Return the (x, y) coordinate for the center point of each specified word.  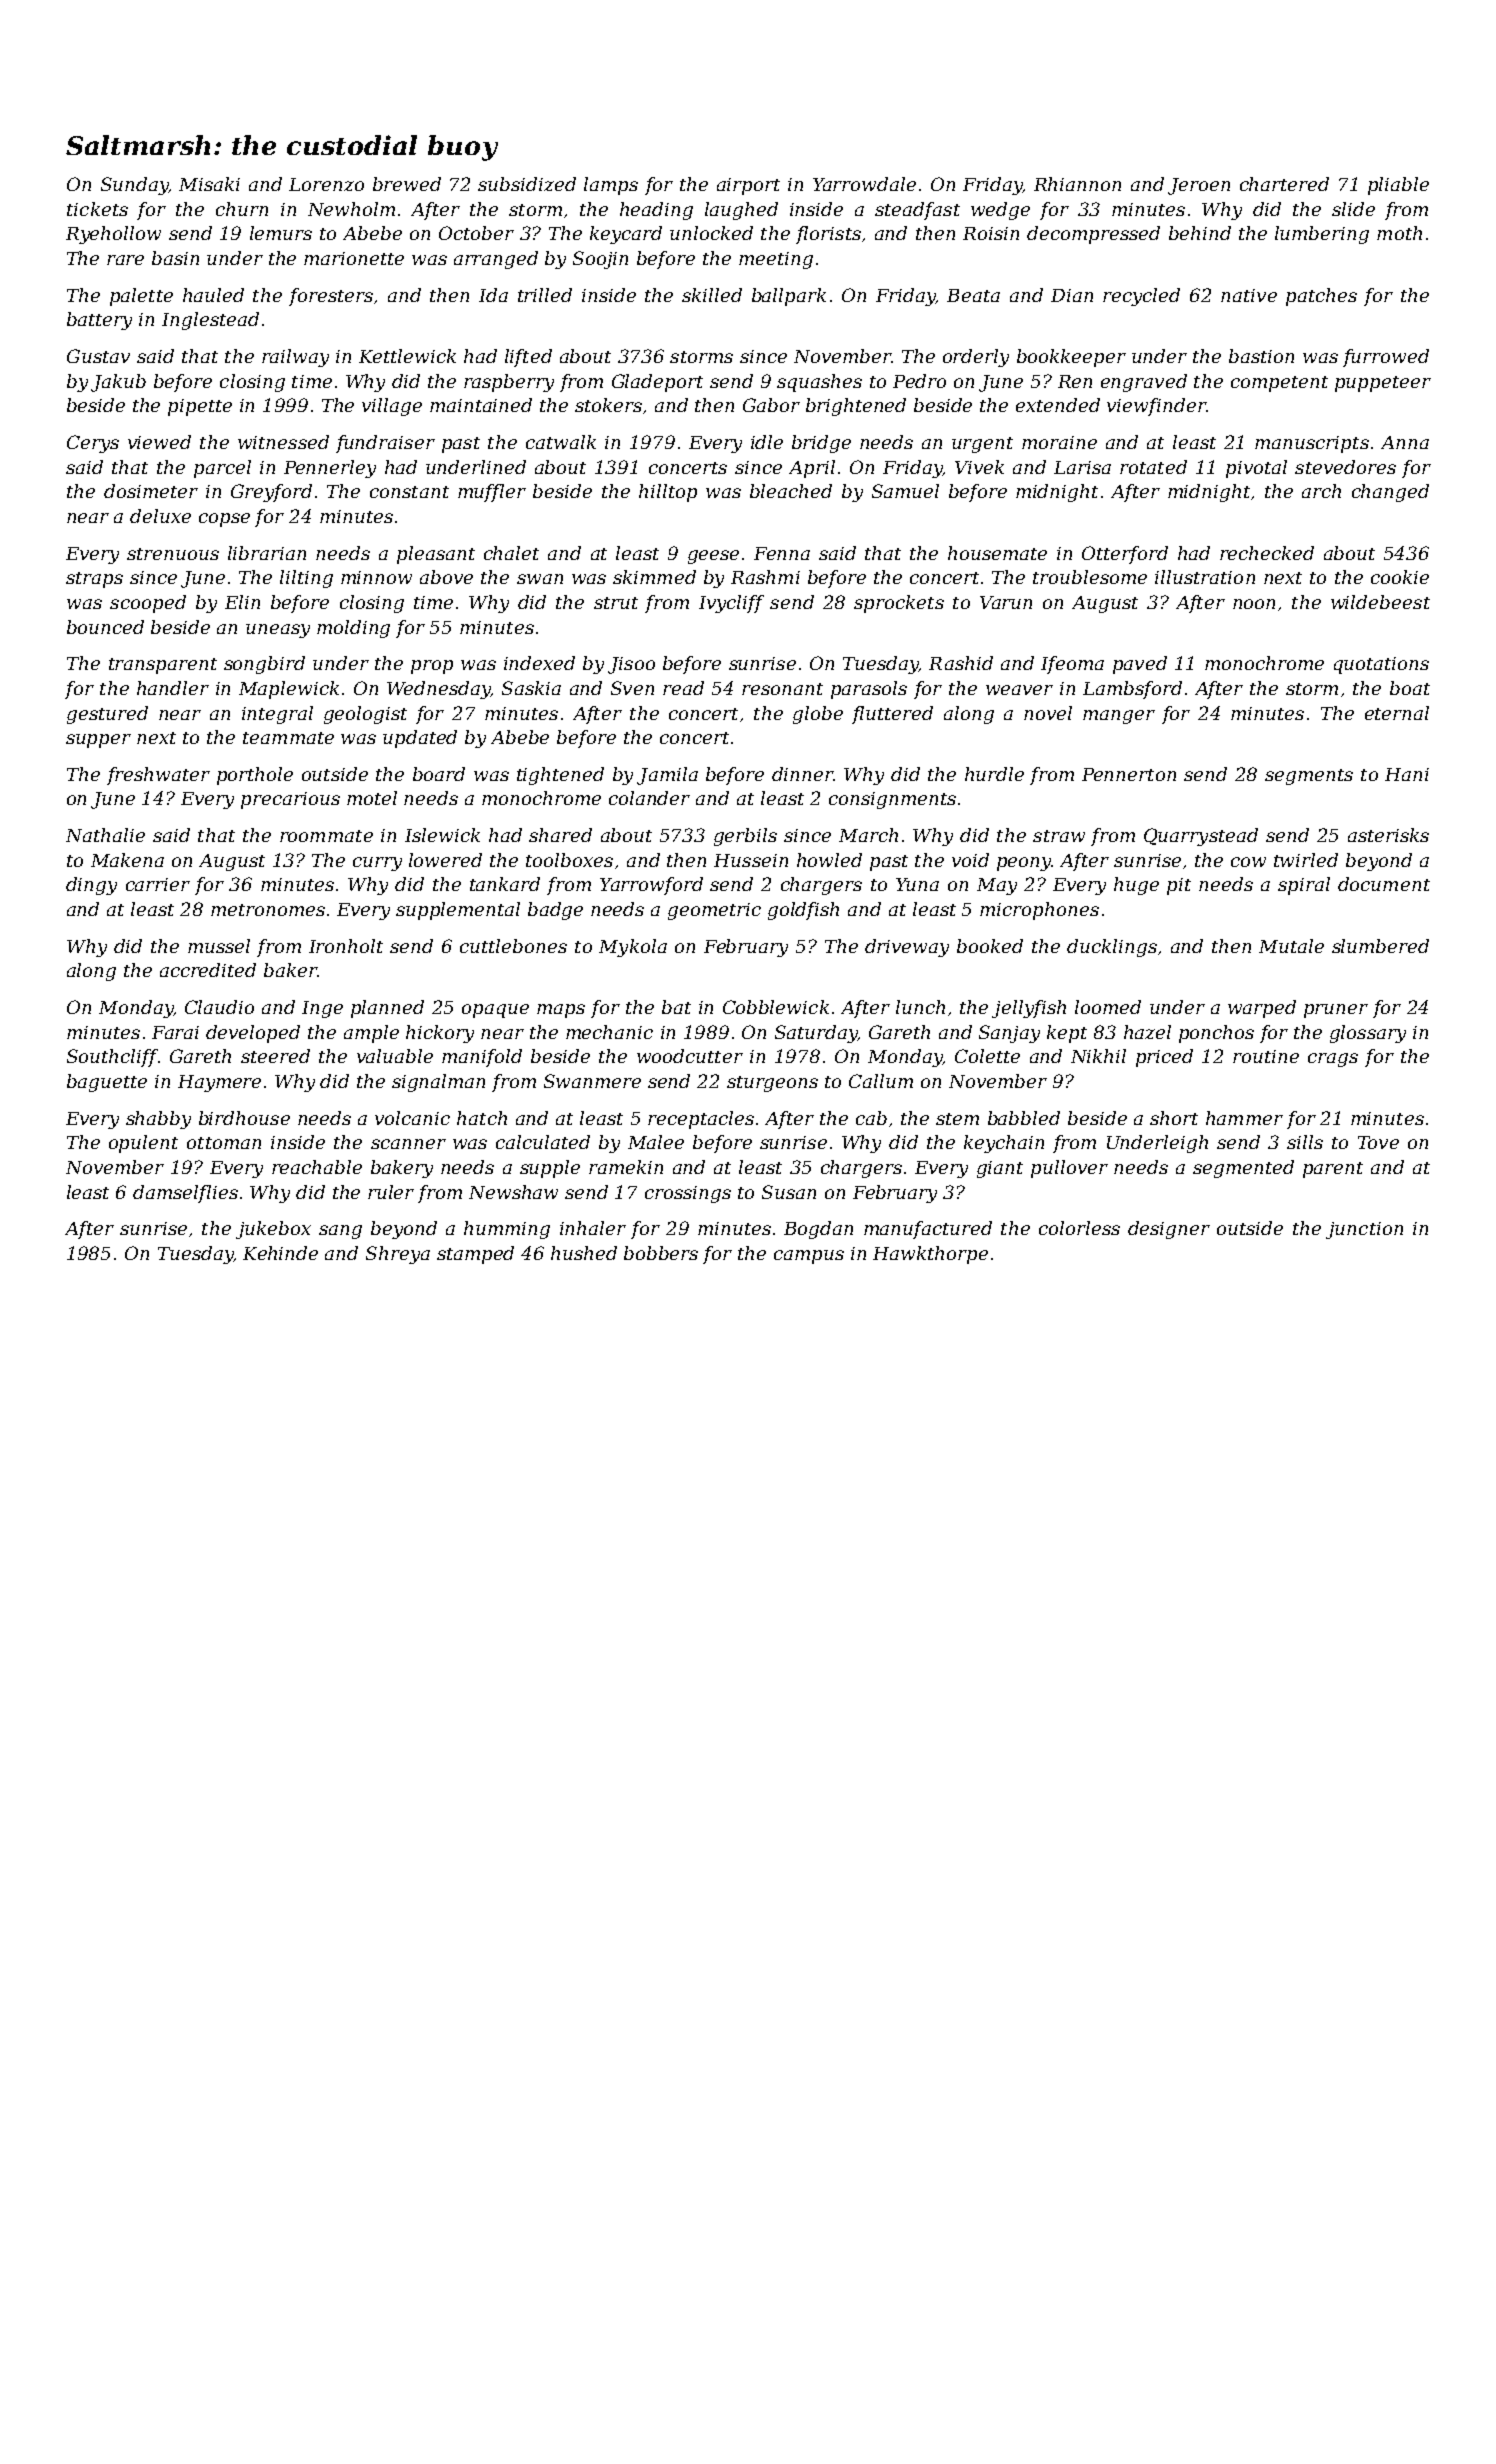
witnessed (283, 442)
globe (818, 715)
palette (141, 297)
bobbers (661, 1253)
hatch (482, 1118)
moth (1399, 233)
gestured (107, 715)
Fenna (782, 553)
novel (1048, 713)
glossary (1368, 1034)
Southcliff (112, 1058)
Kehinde (280, 1253)
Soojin (600, 260)
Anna (1405, 442)
